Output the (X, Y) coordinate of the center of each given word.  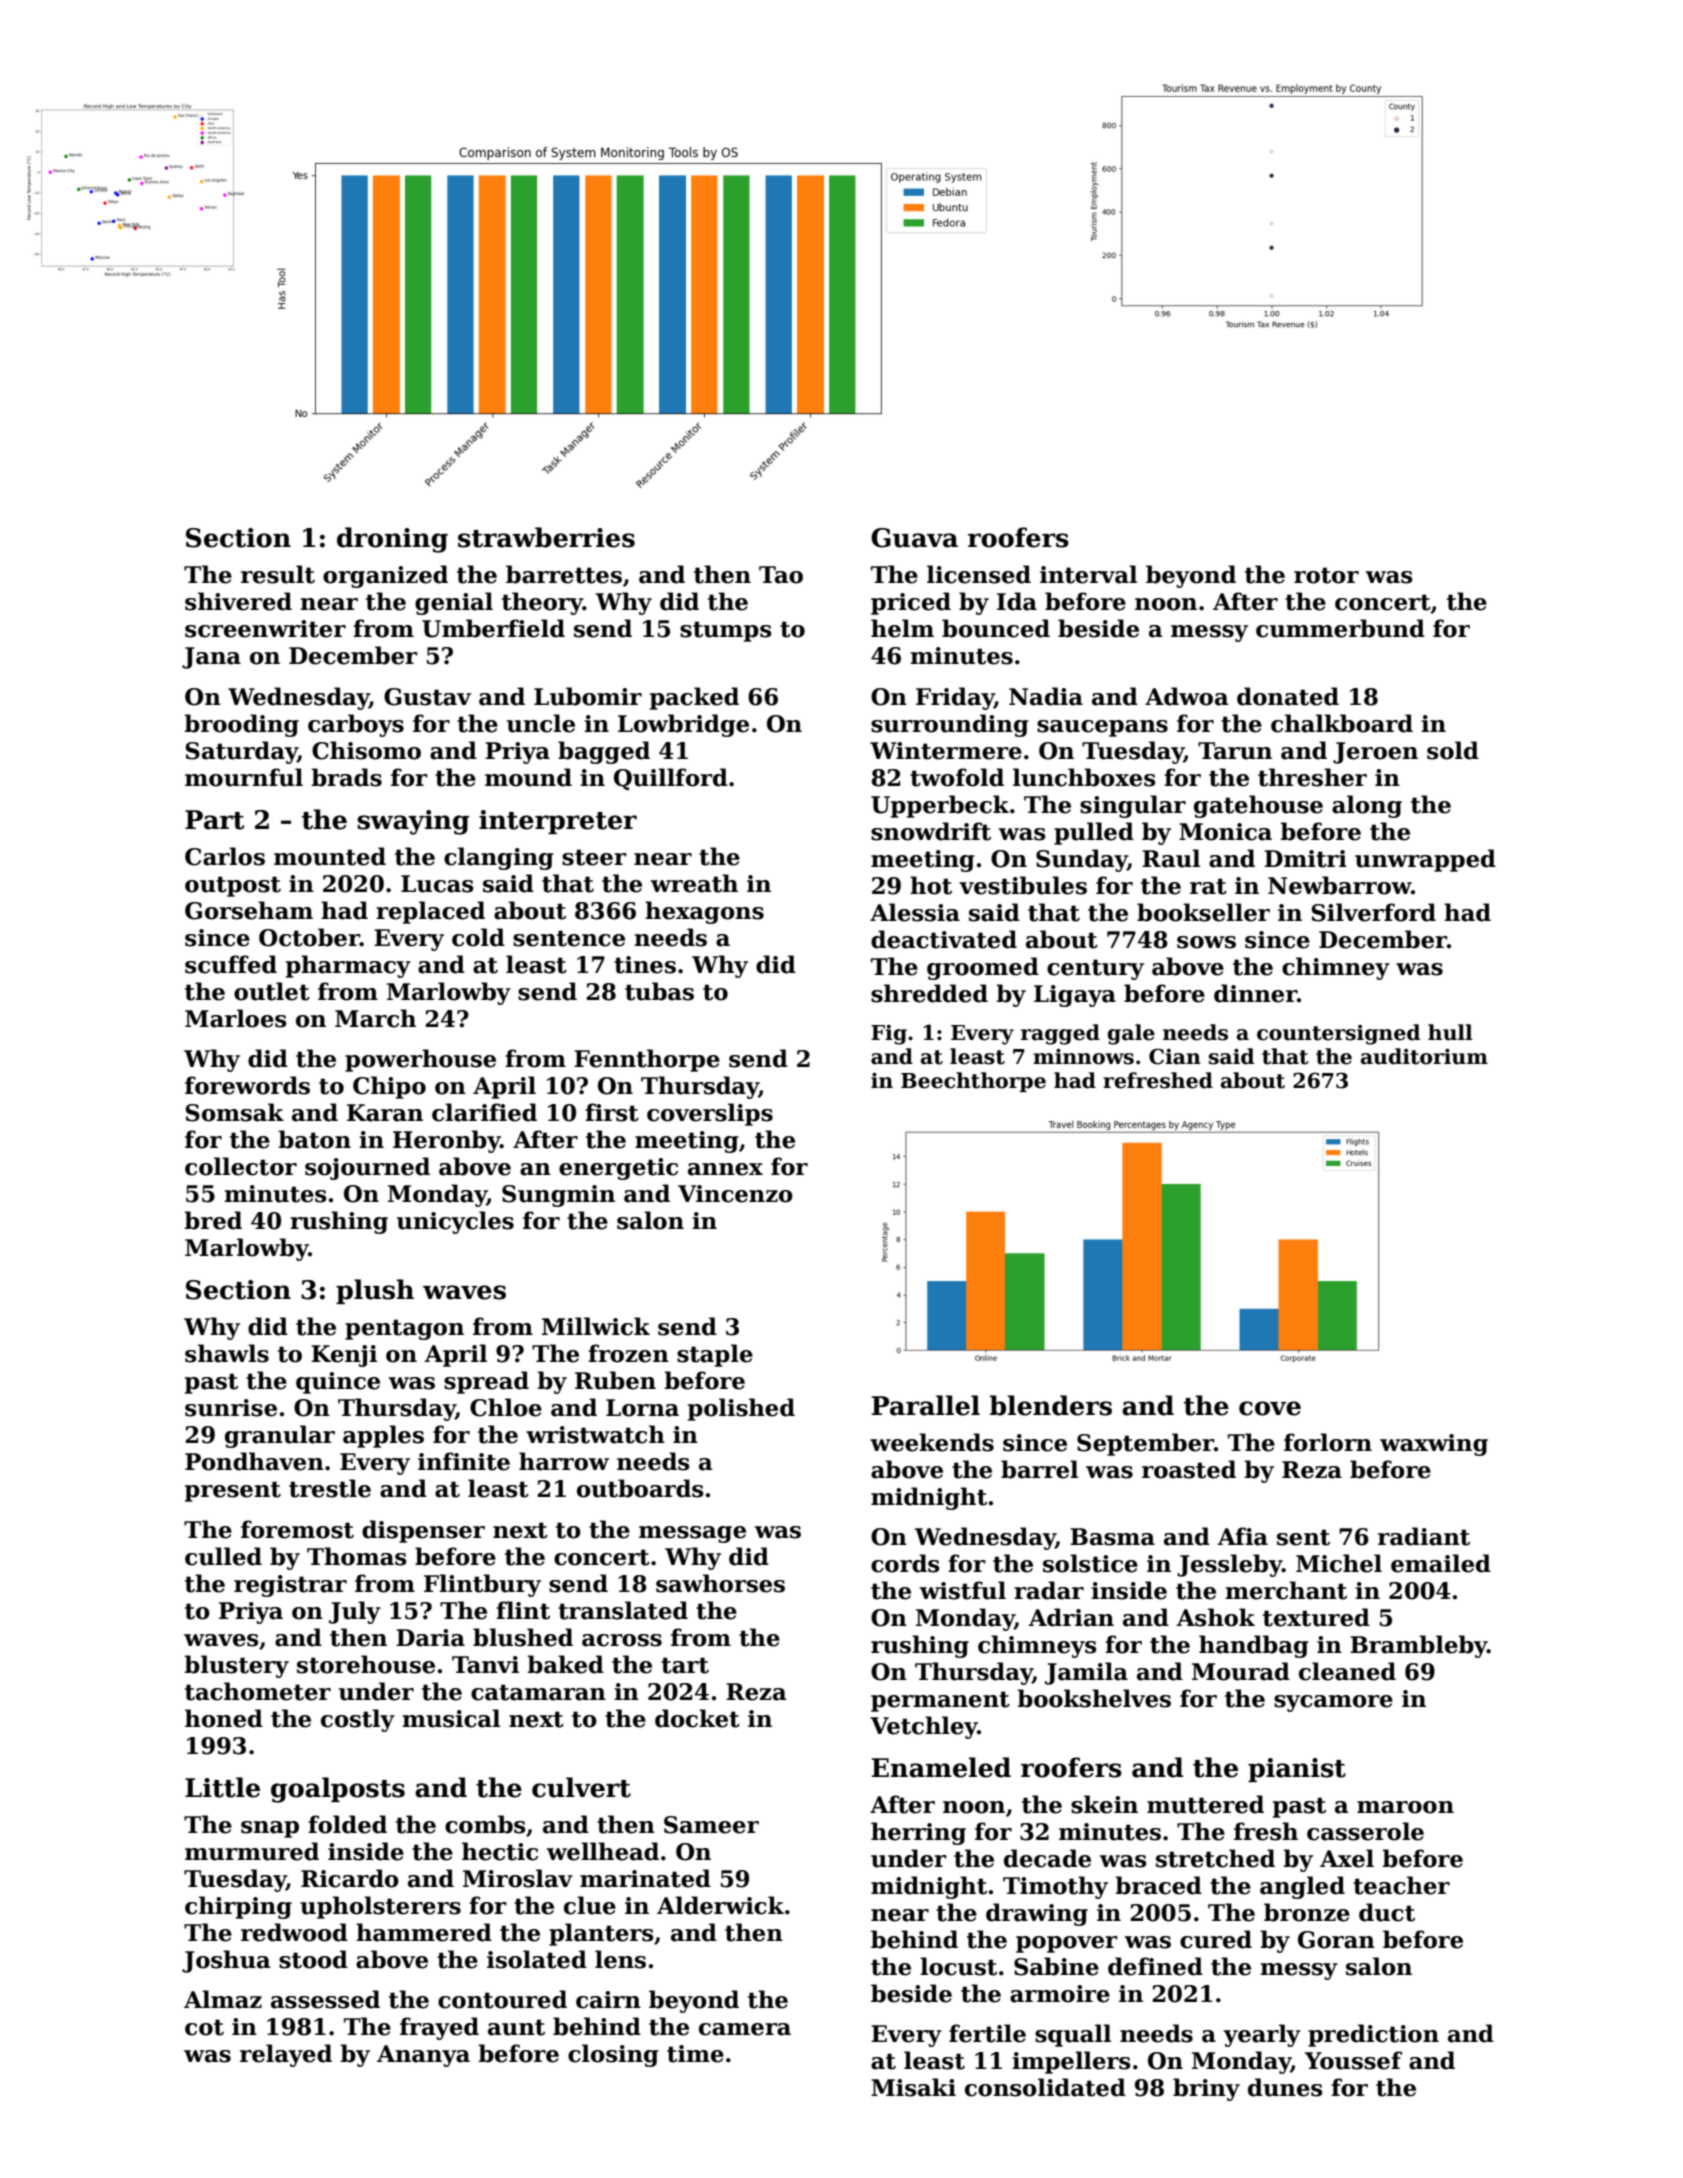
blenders (1051, 1405)
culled (223, 1556)
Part (214, 820)
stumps (726, 631)
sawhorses (720, 1583)
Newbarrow (1339, 885)
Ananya (423, 2056)
